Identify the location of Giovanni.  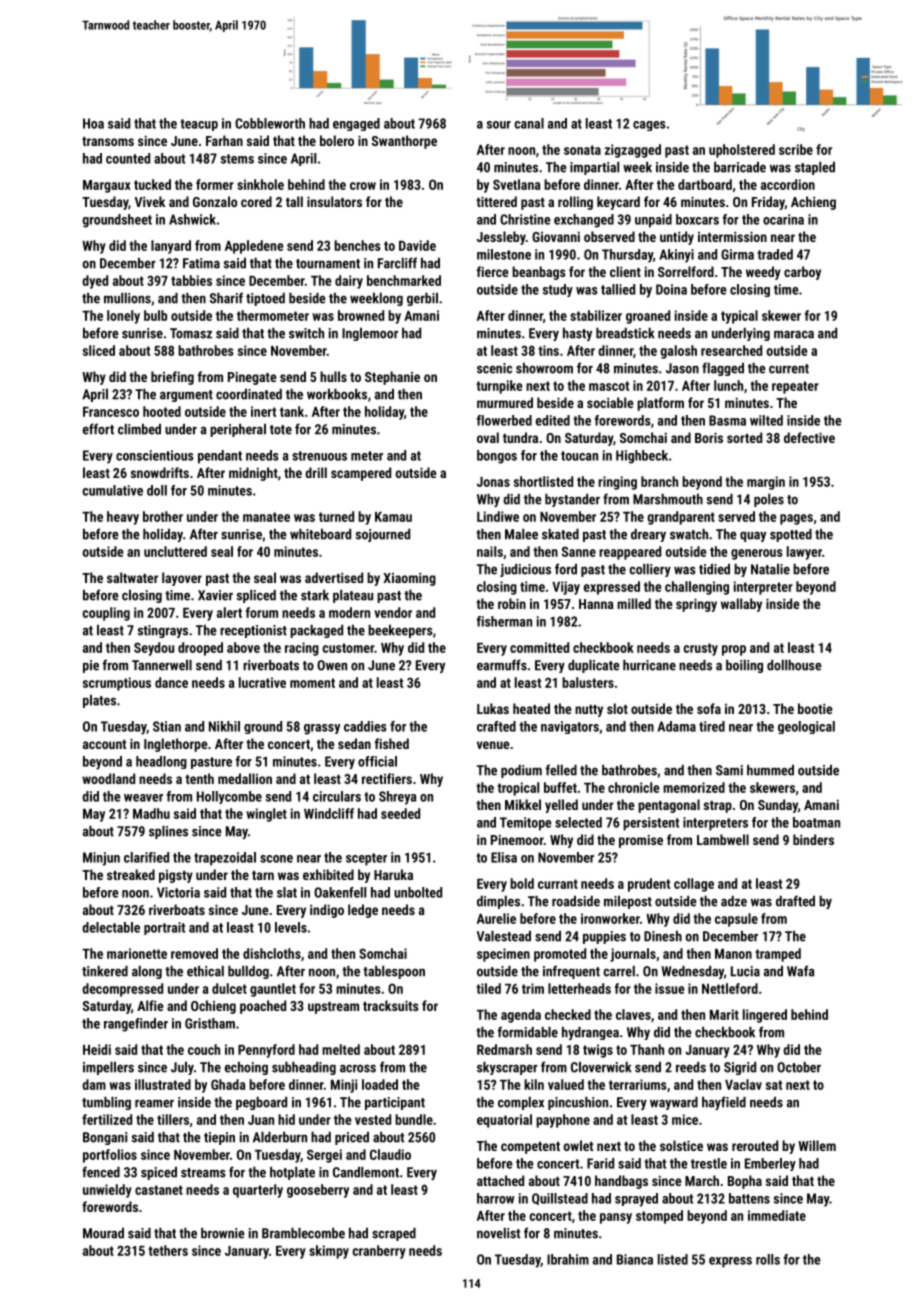
(556, 236).
